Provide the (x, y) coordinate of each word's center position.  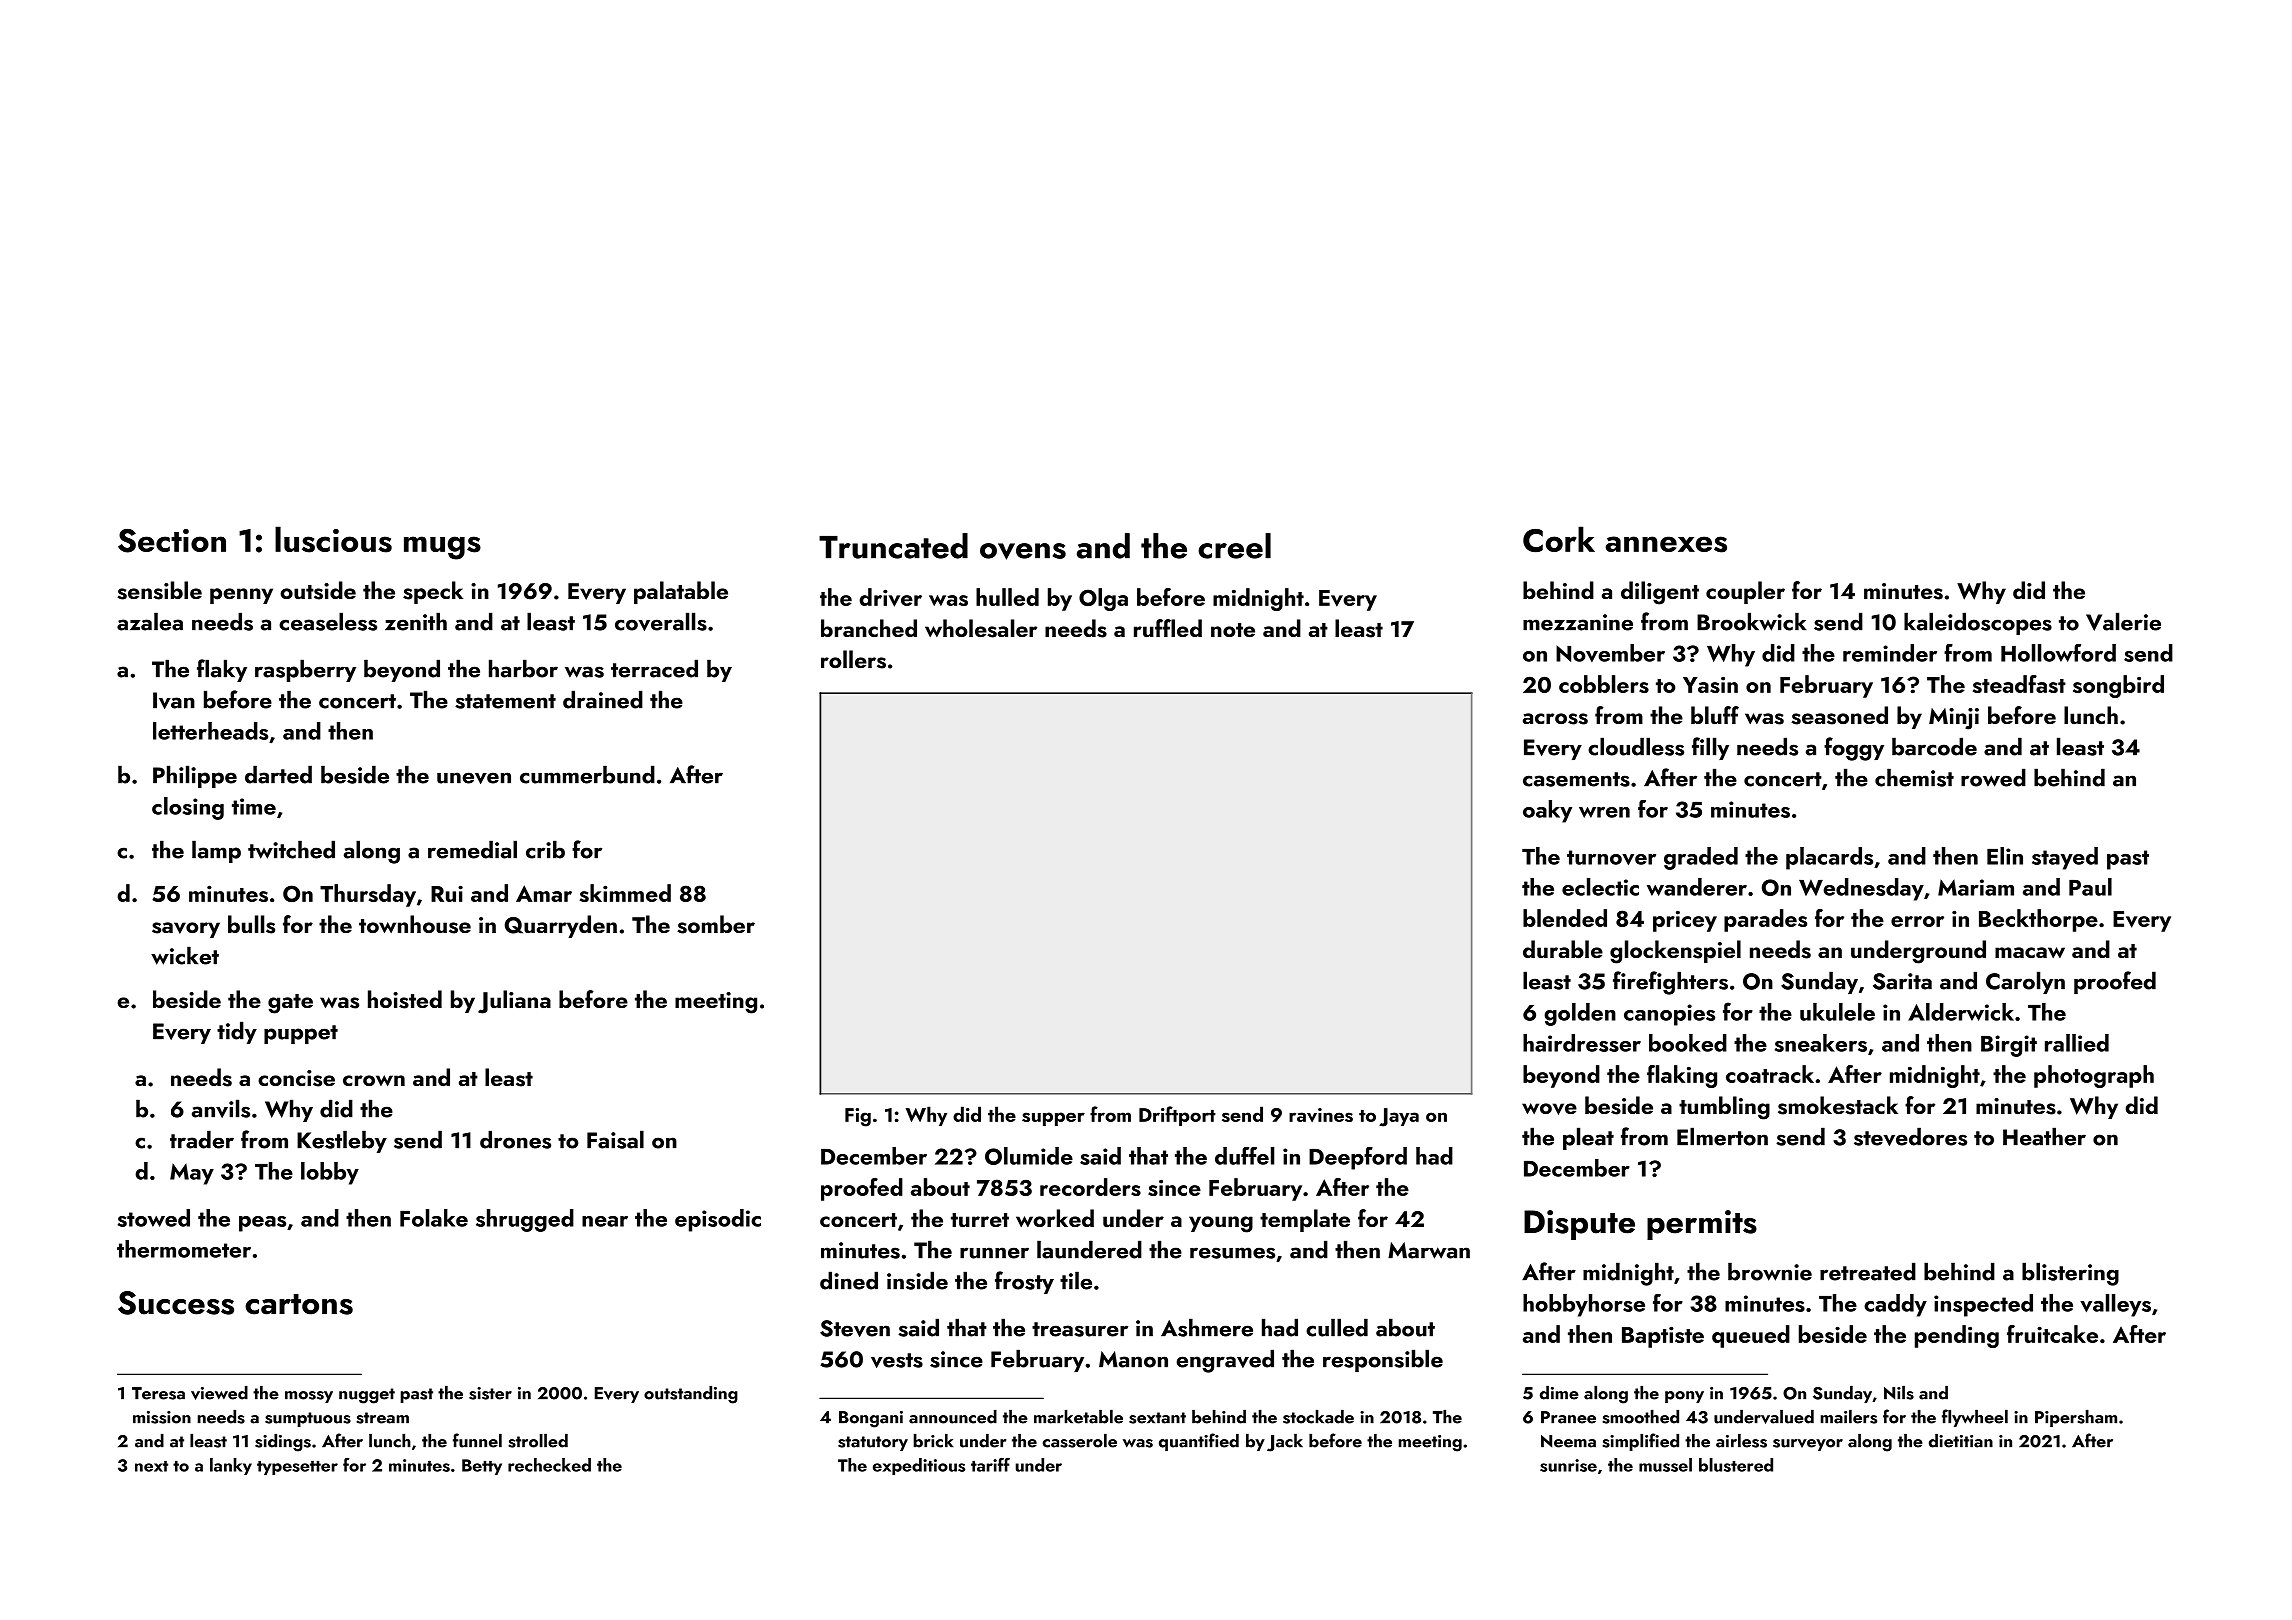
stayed (2065, 858)
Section (172, 541)
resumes (1232, 1253)
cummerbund (587, 774)
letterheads (210, 731)
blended (1565, 918)
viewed (219, 1393)
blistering (2070, 1274)
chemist (1914, 777)
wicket (185, 955)
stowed (154, 1218)
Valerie (2123, 621)
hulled (1007, 597)
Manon (1133, 1359)
